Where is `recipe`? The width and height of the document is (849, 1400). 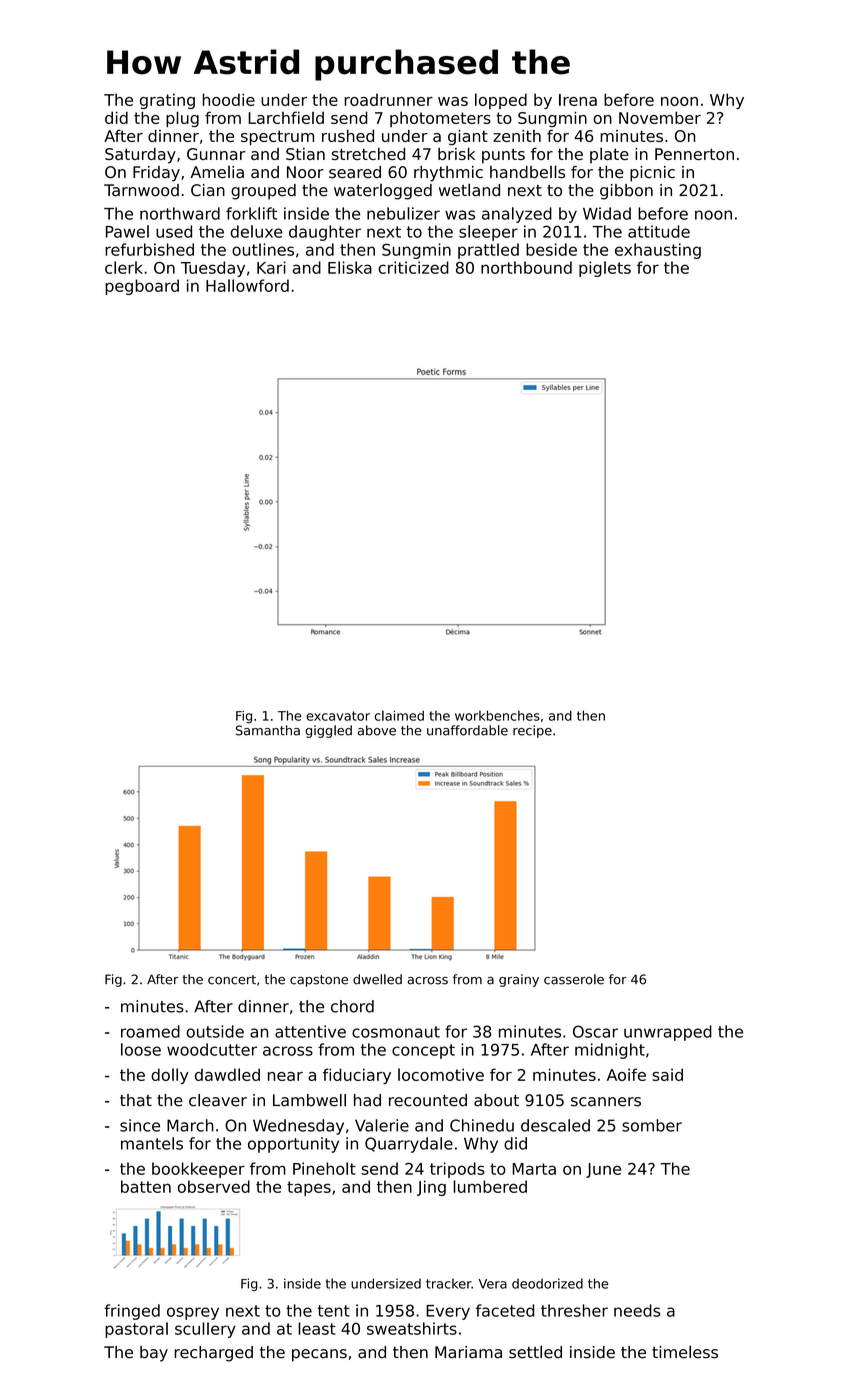
recipe is located at coordinates (532, 731).
